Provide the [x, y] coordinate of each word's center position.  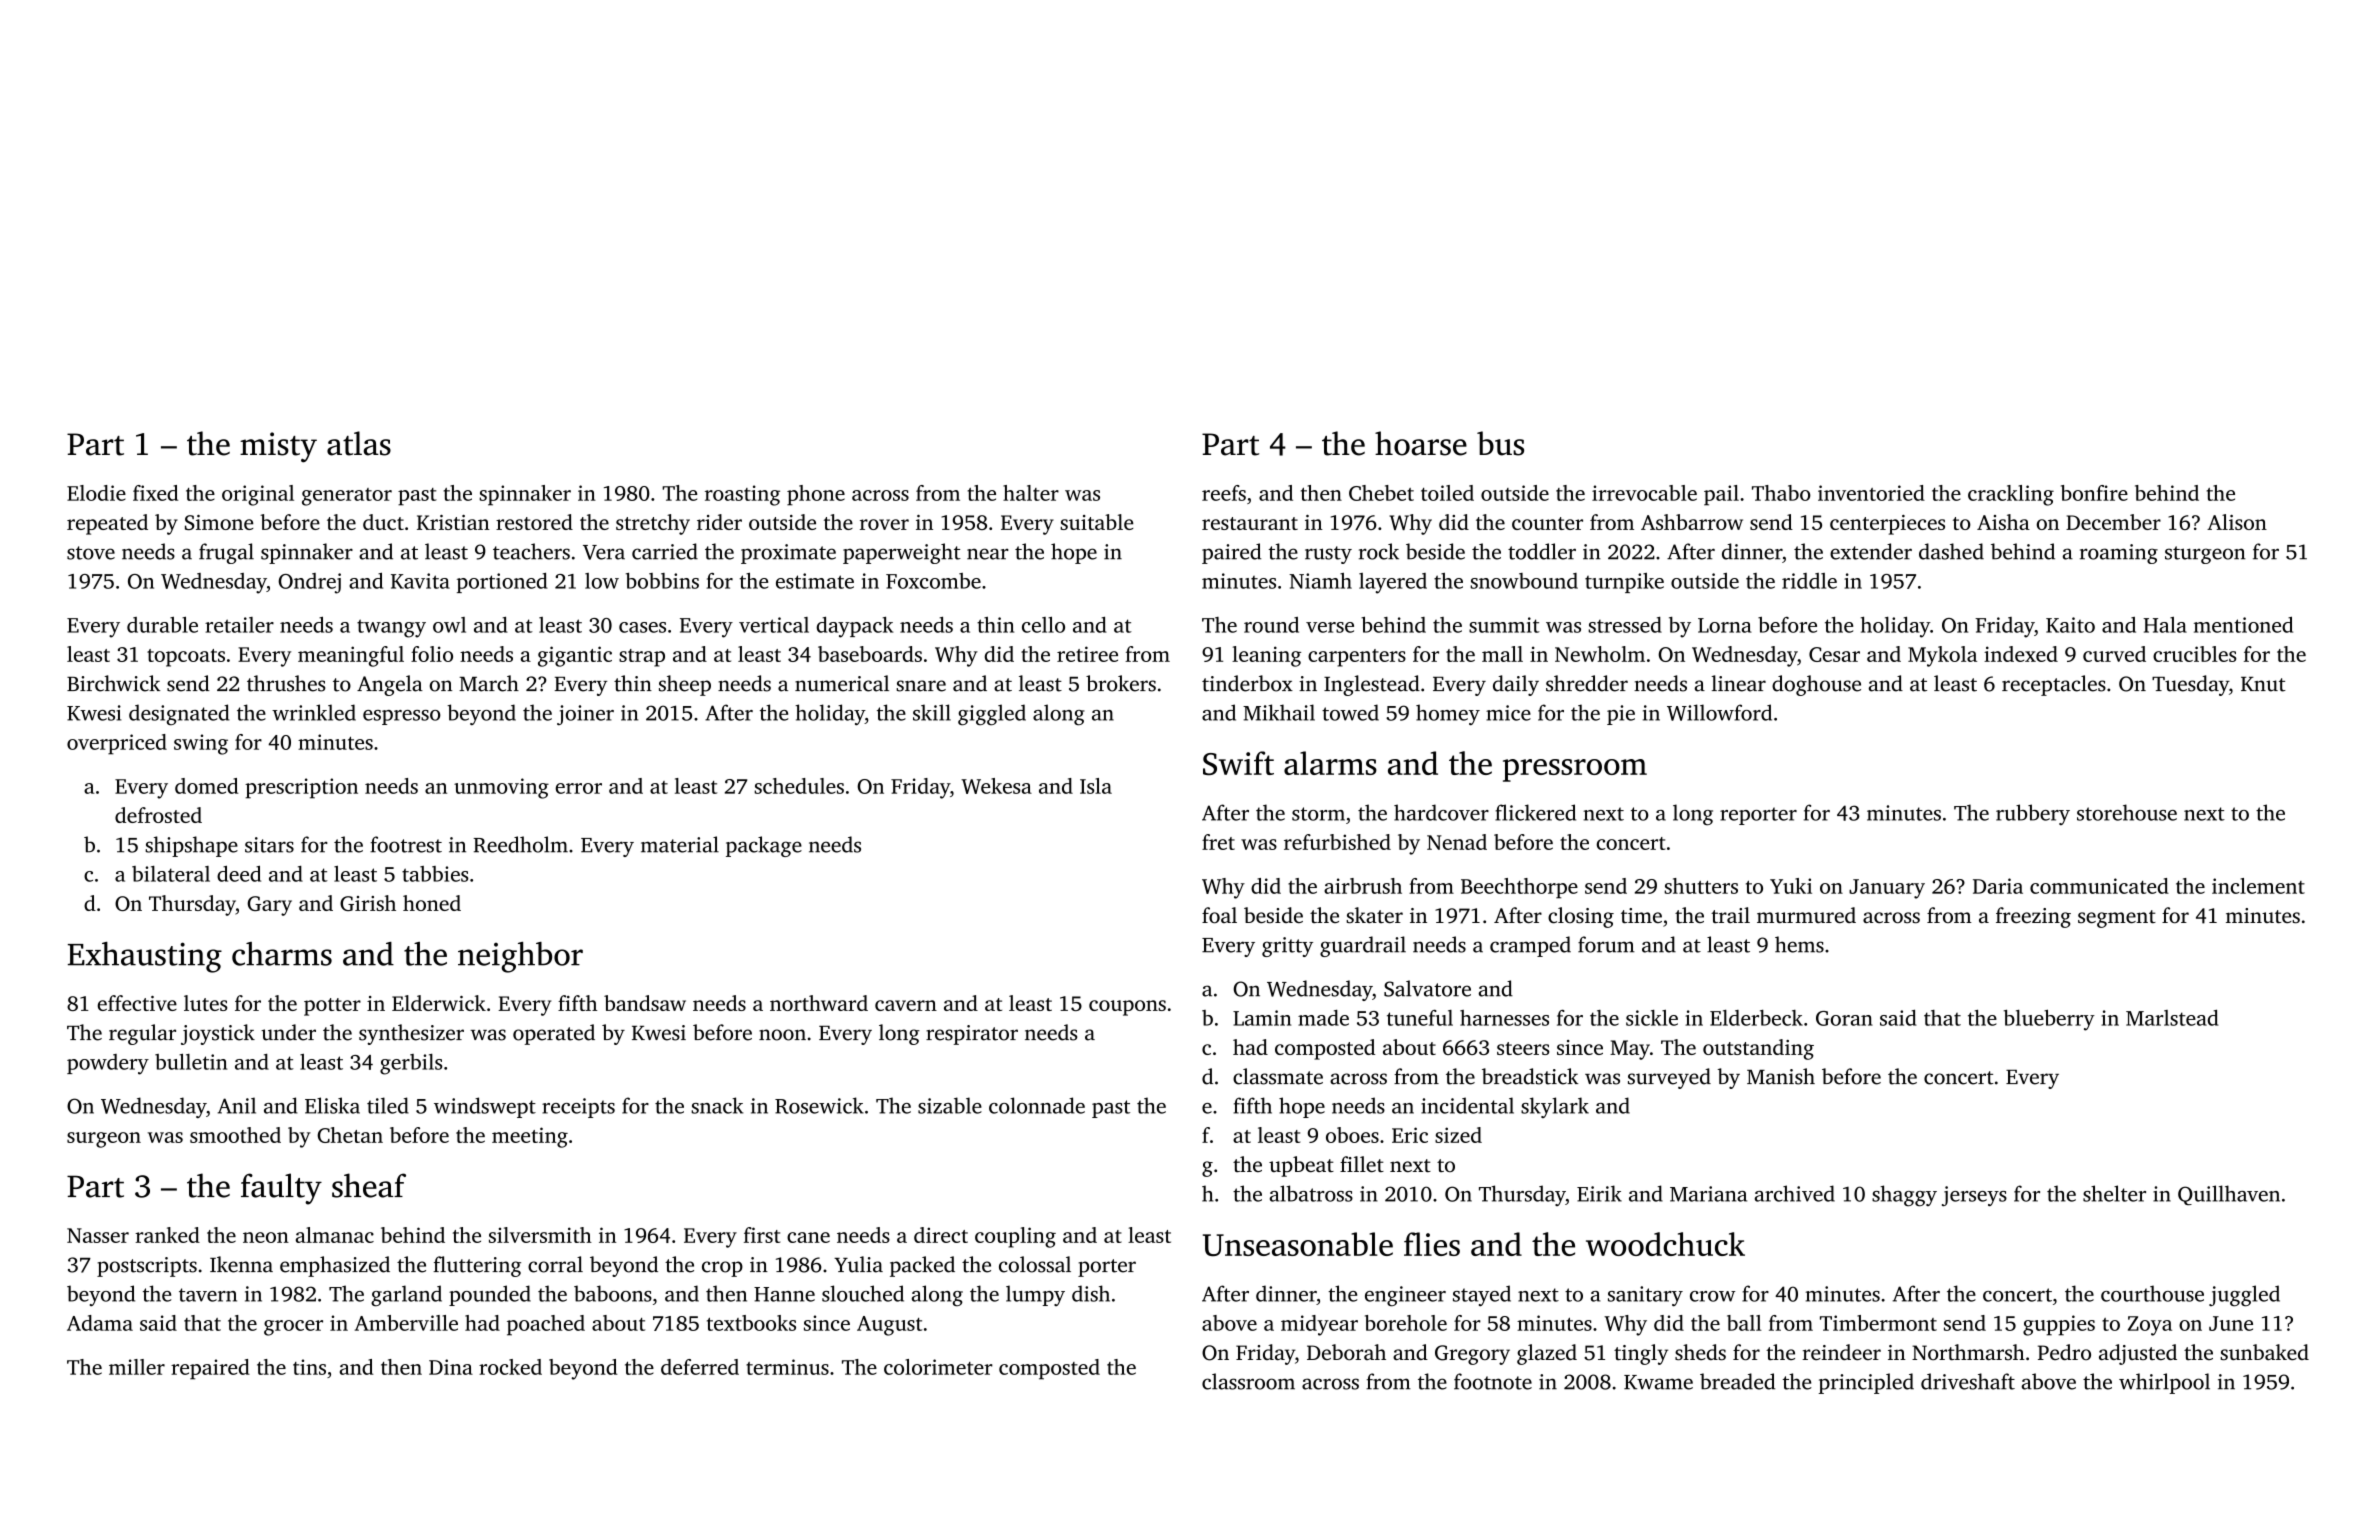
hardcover [1441, 812]
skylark [1555, 1107]
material [680, 844]
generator [347, 497]
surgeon [104, 1140]
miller [137, 1367]
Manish [1781, 1076]
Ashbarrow [1692, 522]
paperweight [902, 553]
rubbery [2033, 814]
